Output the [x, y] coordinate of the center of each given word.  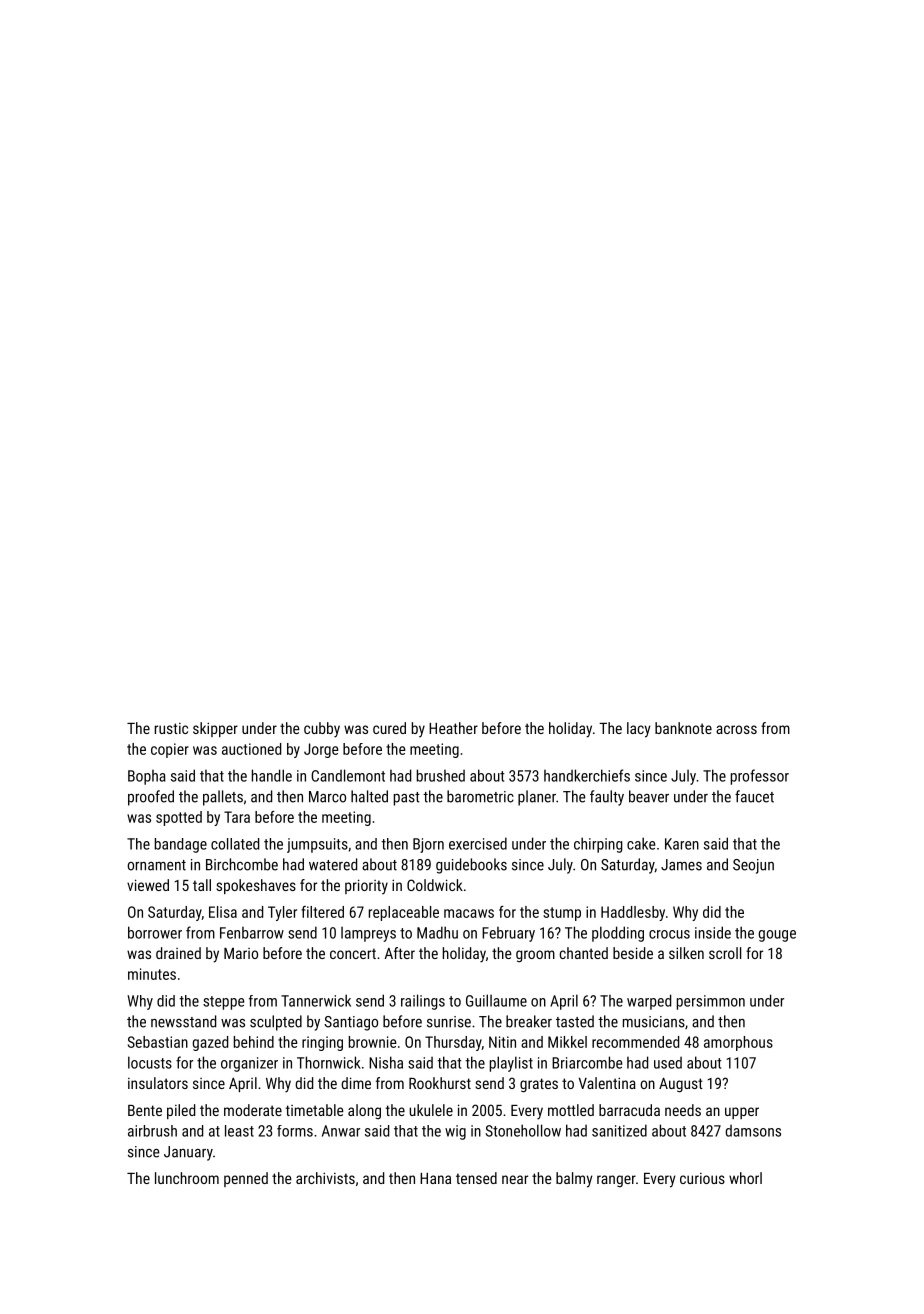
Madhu [437, 932]
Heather [453, 728]
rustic [171, 728]
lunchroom [187, 1178]
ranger [616, 1181]
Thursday [453, 1043]
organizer [249, 1064]
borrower [155, 932]
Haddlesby [633, 913]
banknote [683, 728]
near [515, 1179]
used [668, 1063]
